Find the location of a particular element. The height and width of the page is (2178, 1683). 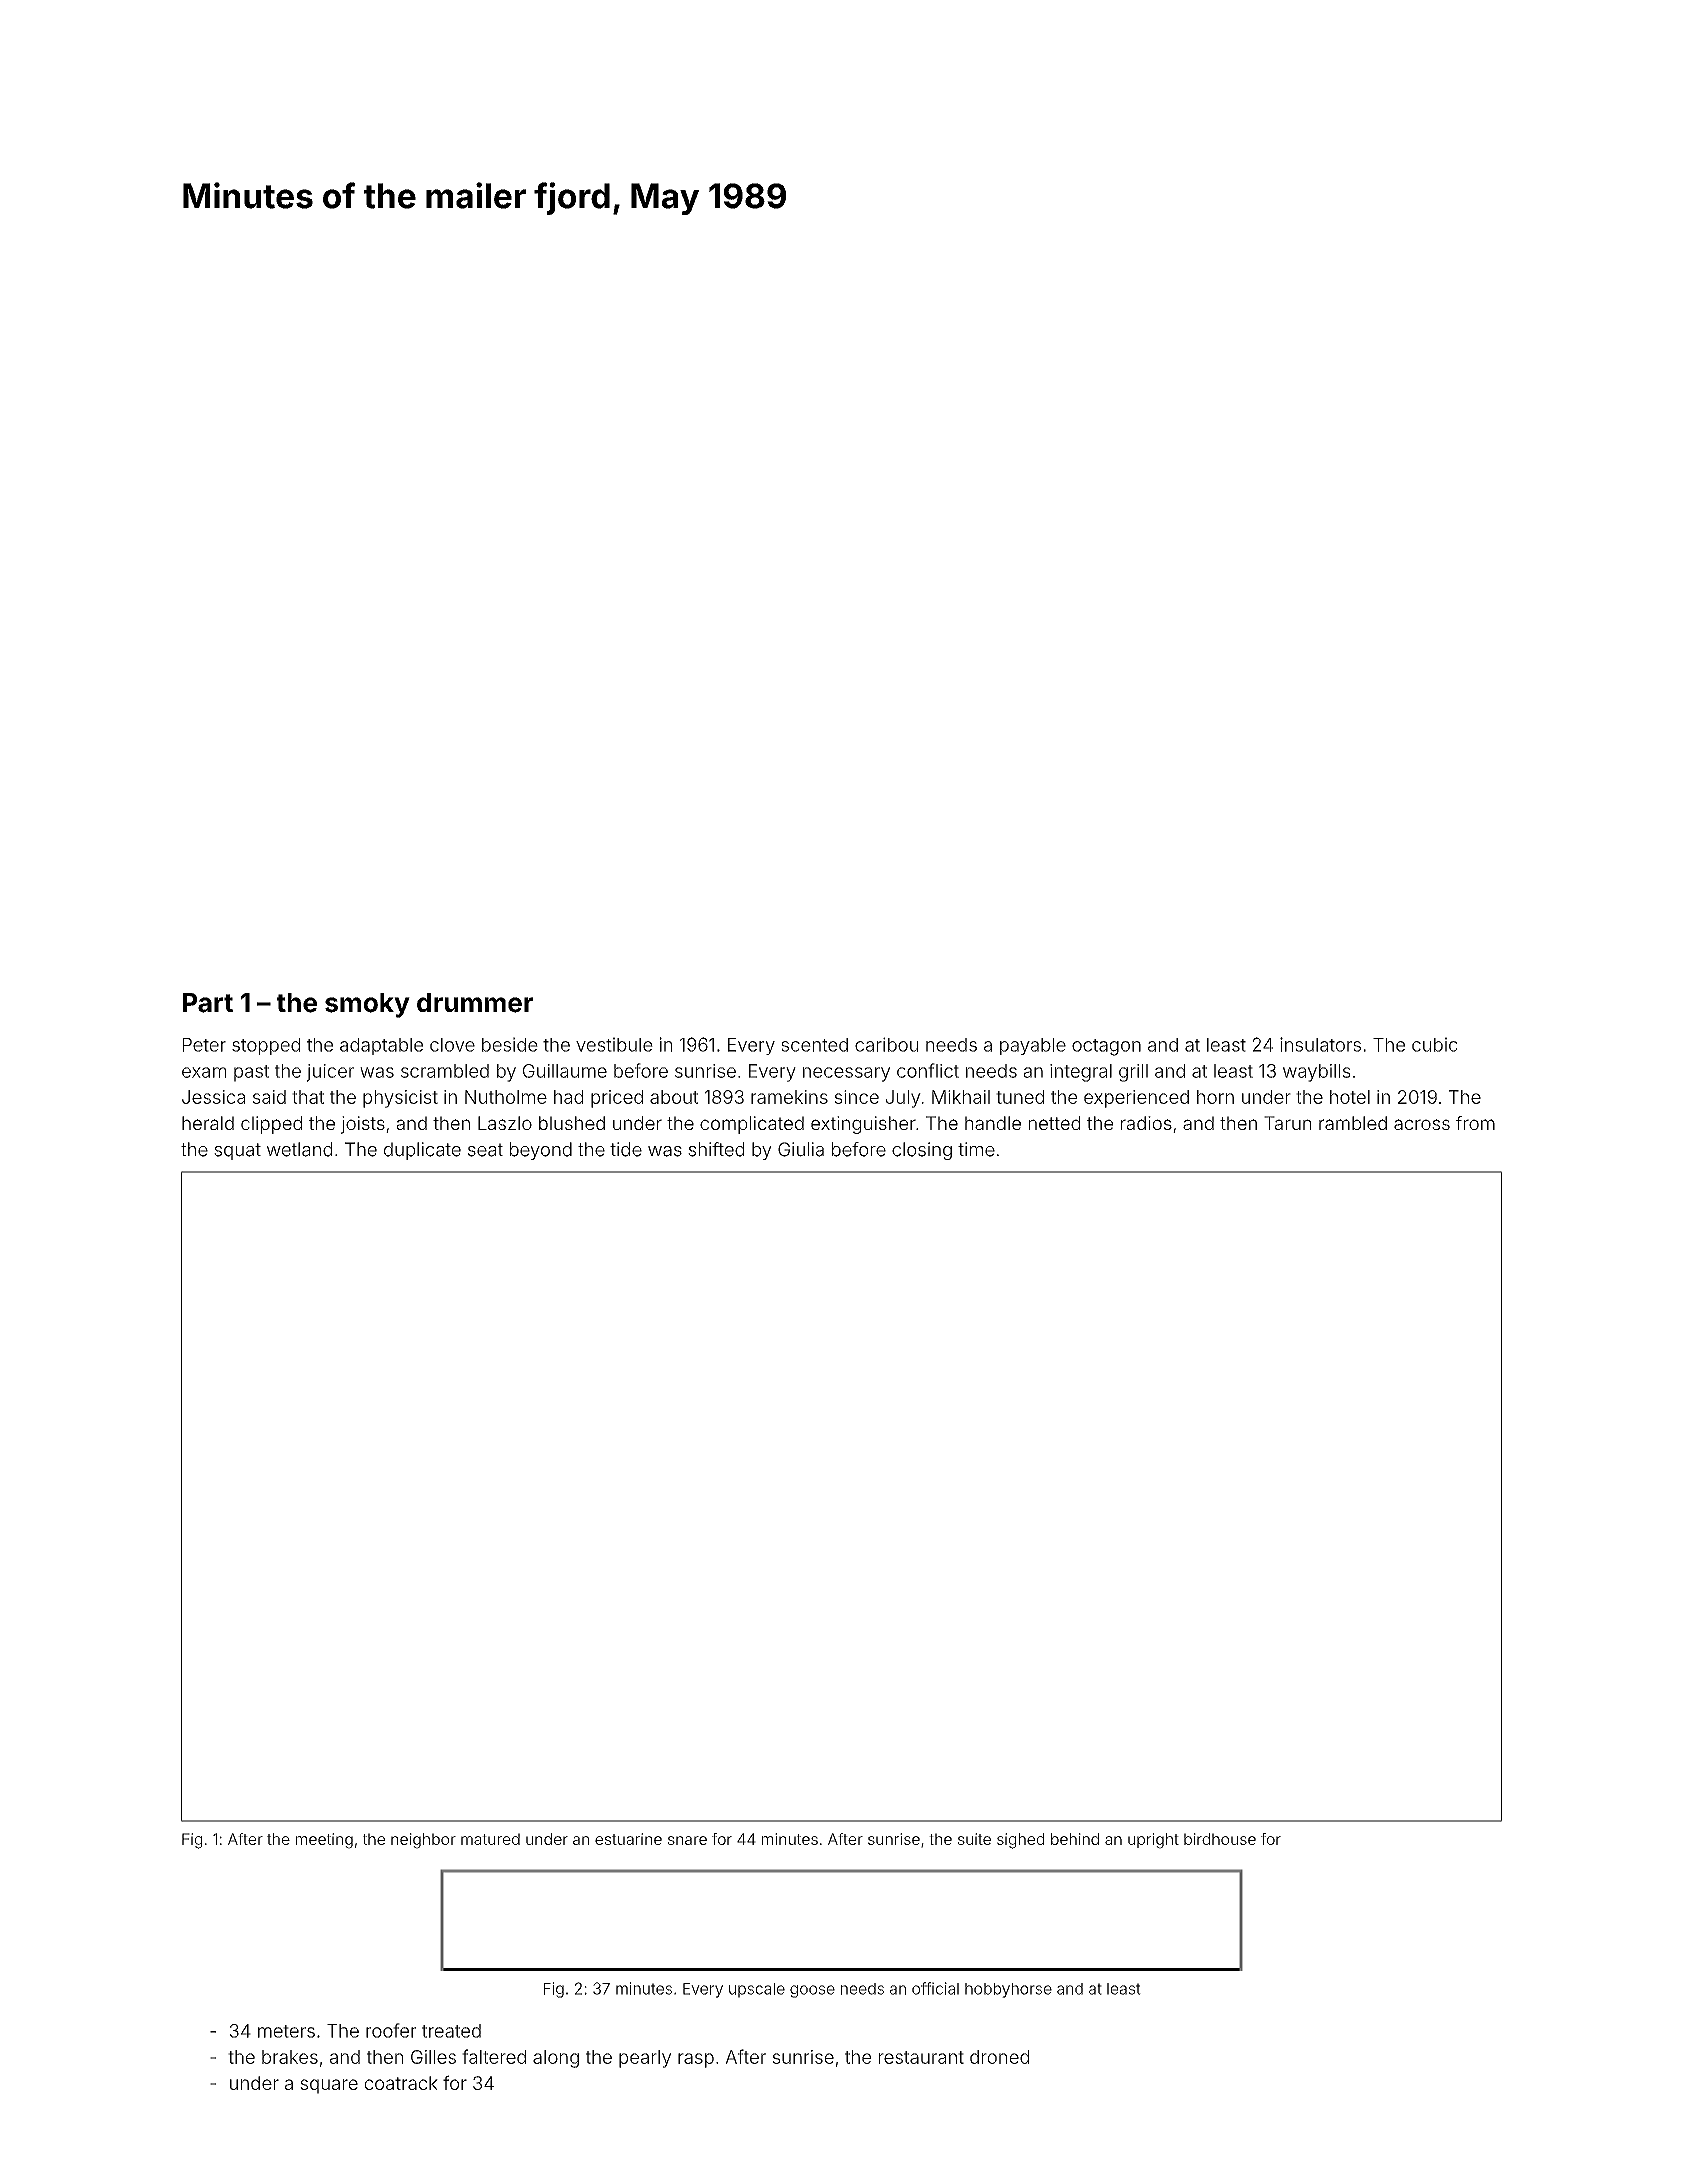

roofer is located at coordinates (391, 2030).
